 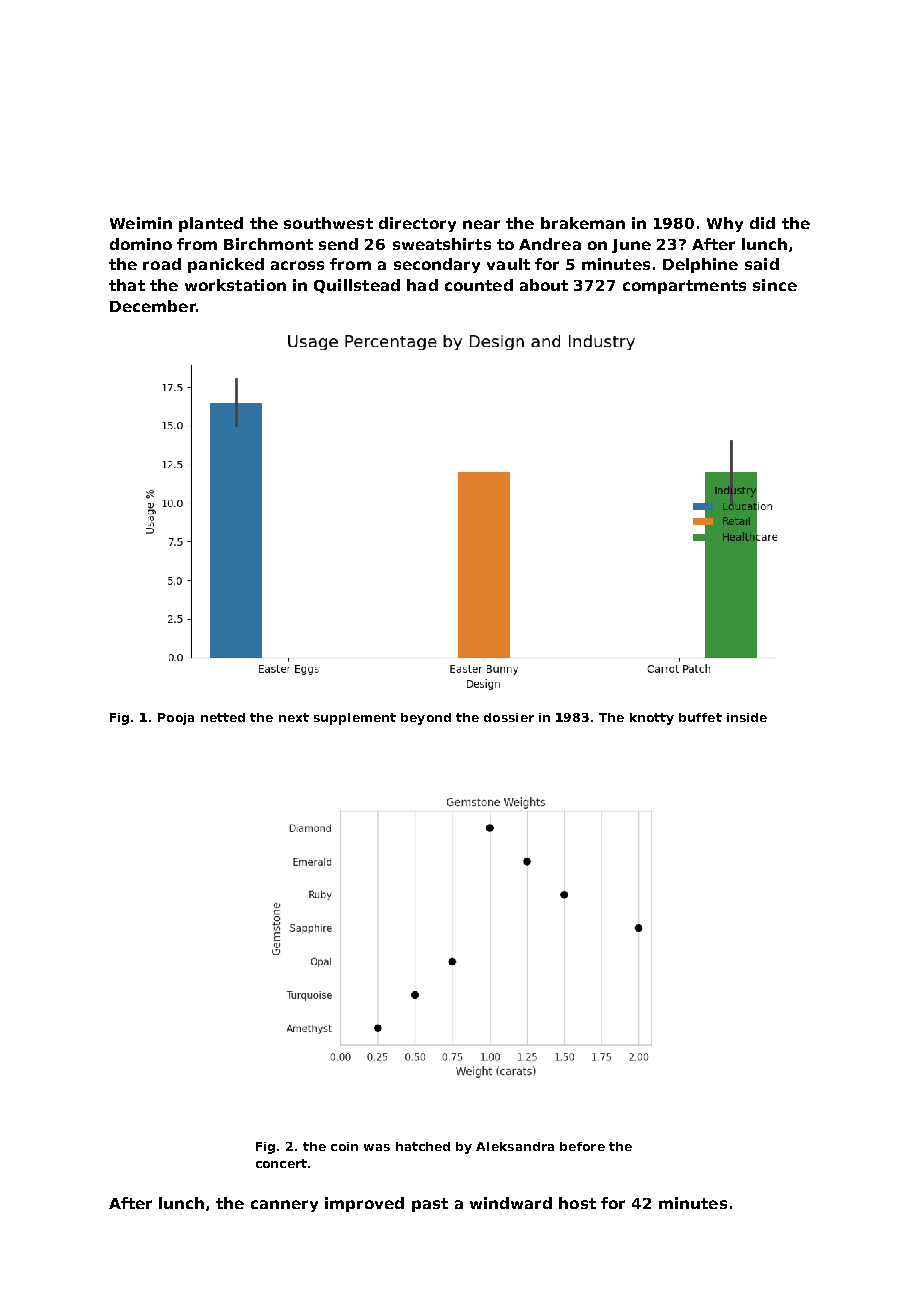 I want to click on did, so click(x=762, y=223).
